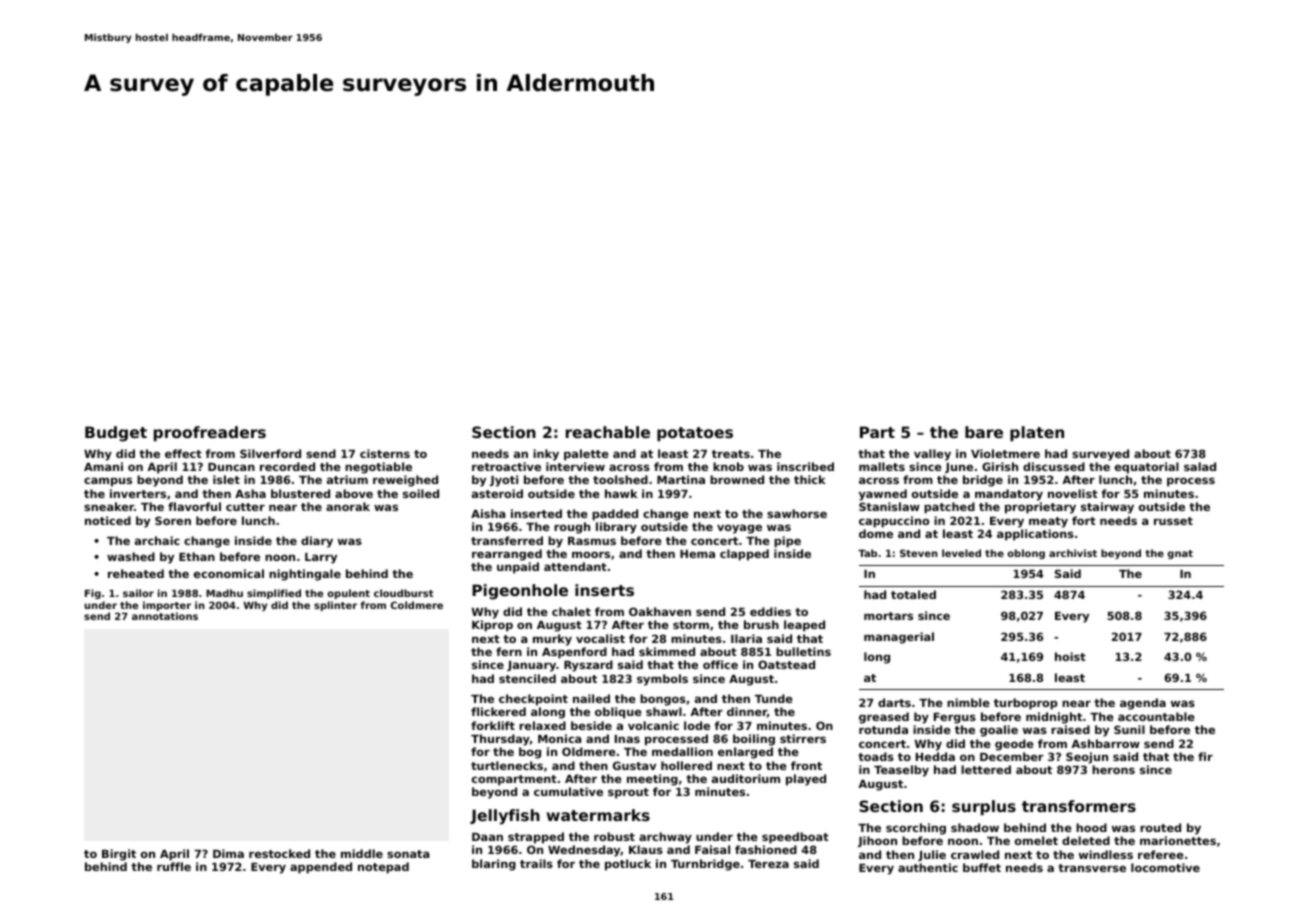 The height and width of the screenshot is (924, 1308). What do you see at coordinates (116, 434) in the screenshot?
I see `Budget` at bounding box center [116, 434].
